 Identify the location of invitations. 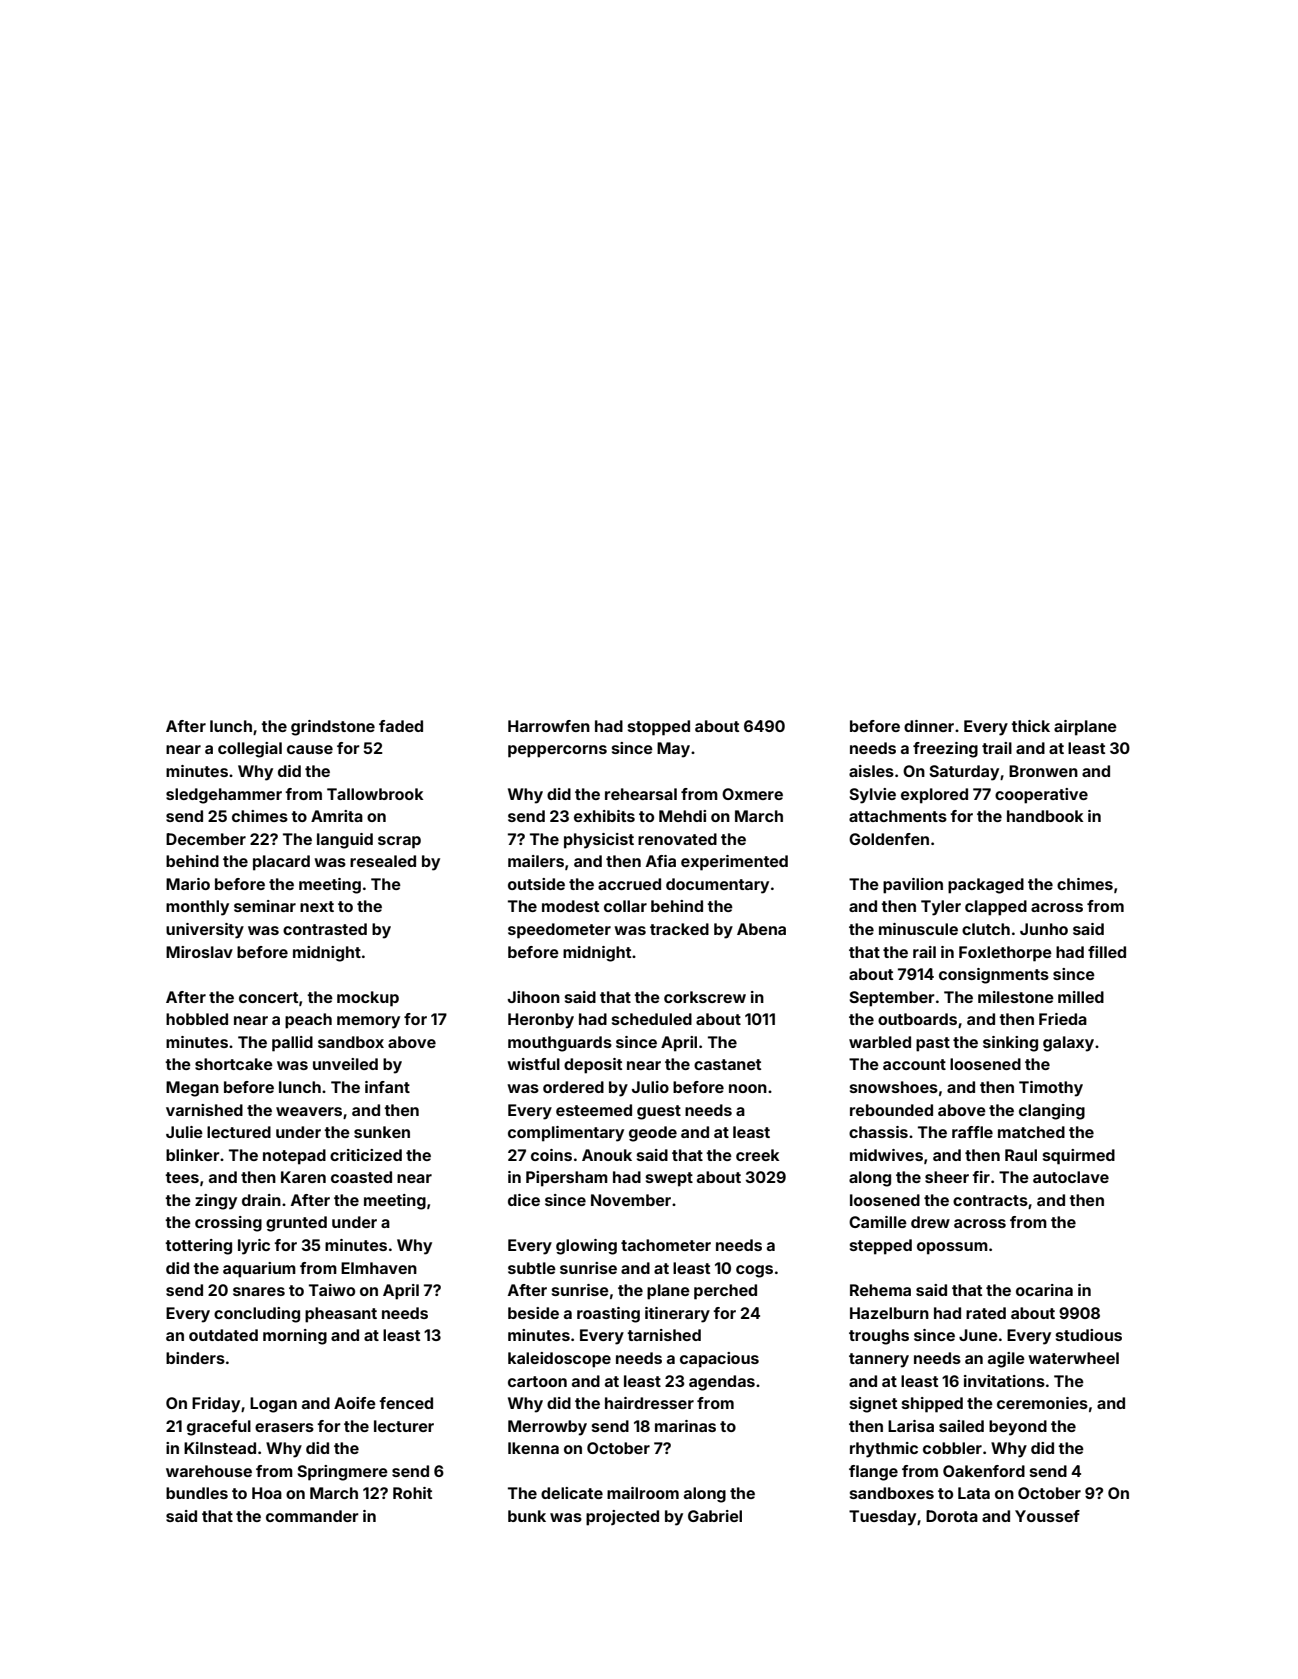
(1004, 1381).
